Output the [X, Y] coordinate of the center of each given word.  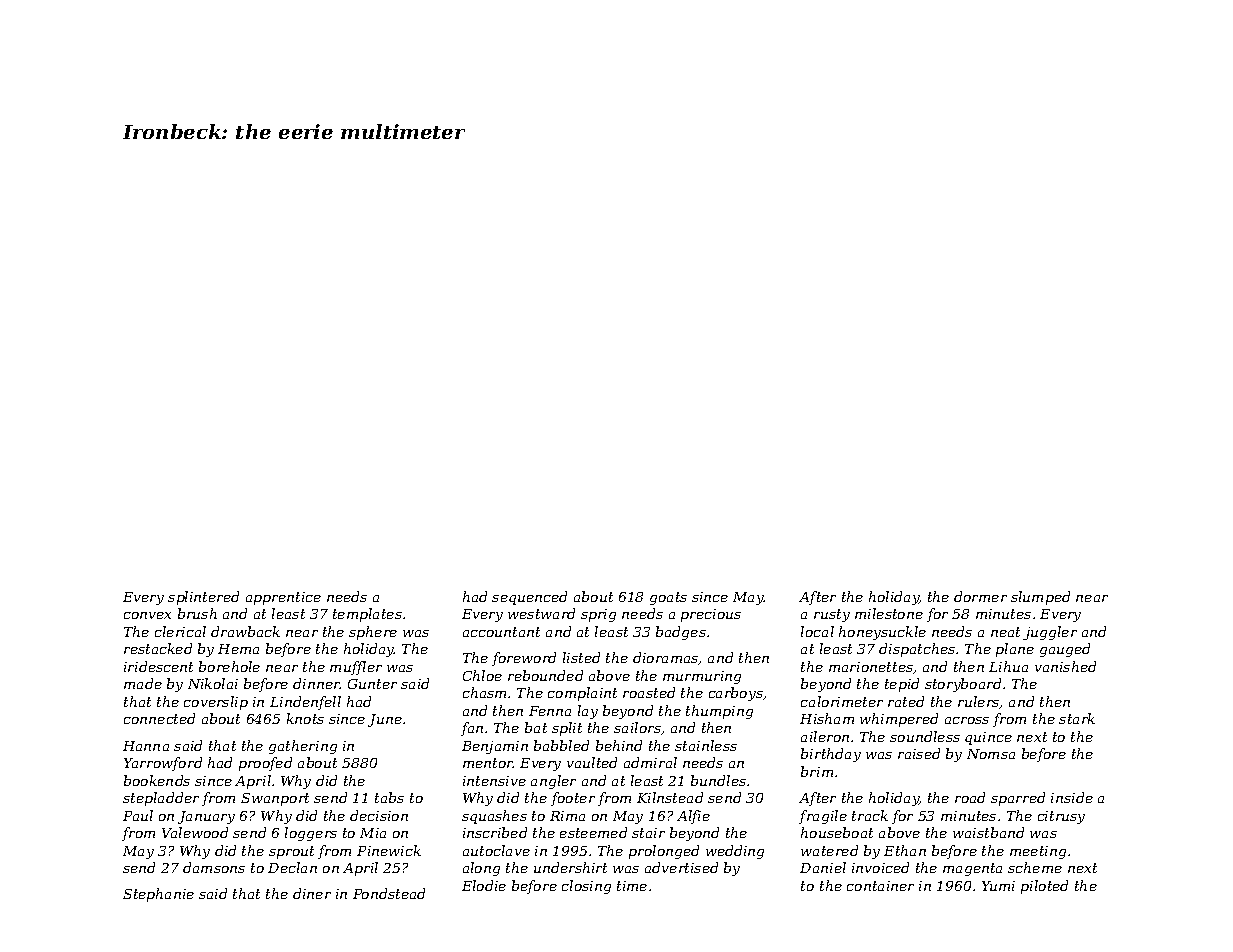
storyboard [963, 685]
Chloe [482, 675]
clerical [180, 631]
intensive [494, 781]
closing [586, 887]
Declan [292, 867]
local [817, 631]
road [970, 797]
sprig [598, 615]
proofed [265, 764]
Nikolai [213, 683]
